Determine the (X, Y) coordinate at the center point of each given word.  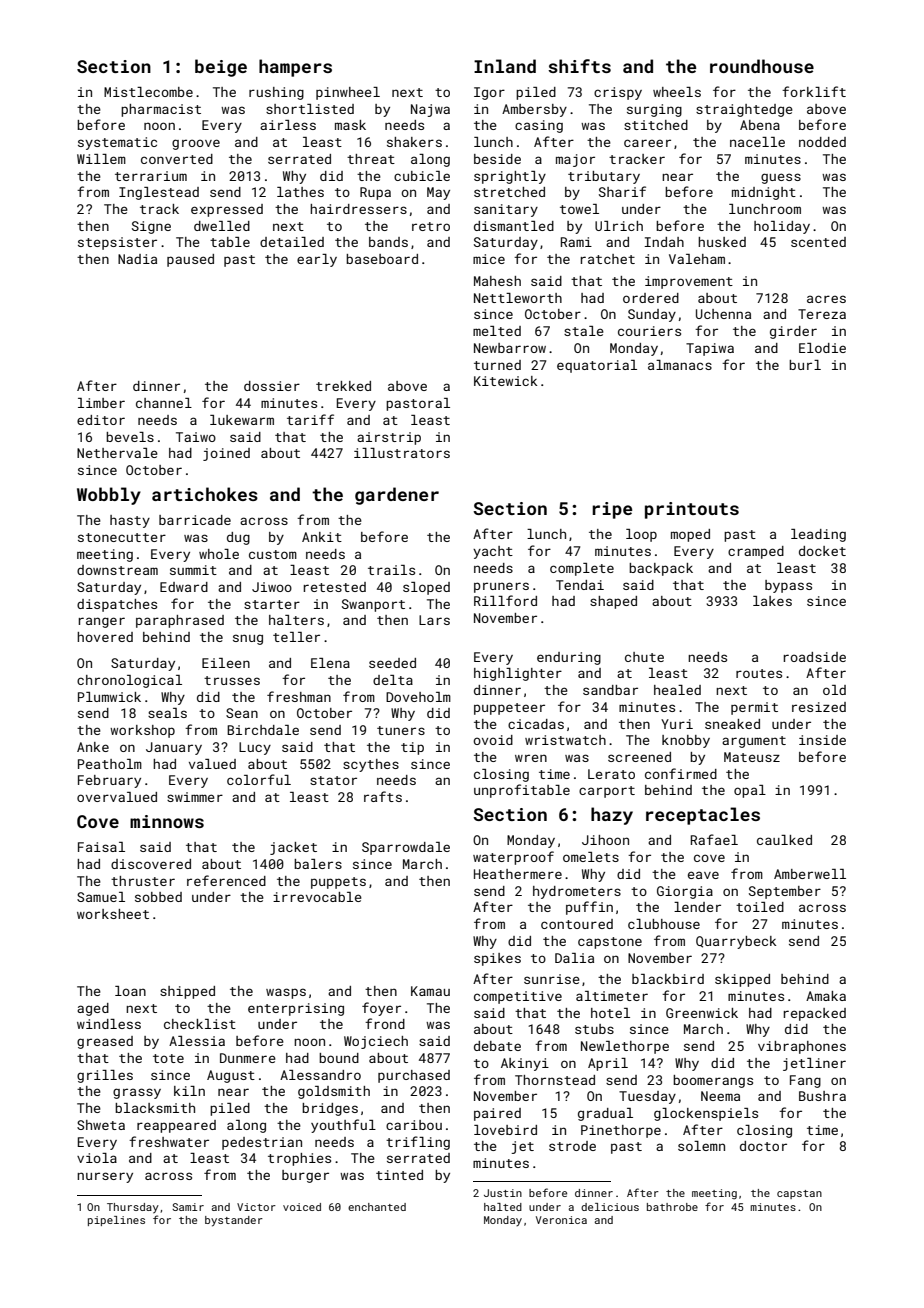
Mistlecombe (148, 92)
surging (654, 110)
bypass (788, 586)
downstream (117, 570)
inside (822, 740)
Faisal (101, 847)
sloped (426, 588)
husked (722, 242)
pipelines (116, 1221)
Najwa (430, 110)
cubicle (422, 176)
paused (190, 260)
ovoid (493, 740)
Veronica (561, 1220)
